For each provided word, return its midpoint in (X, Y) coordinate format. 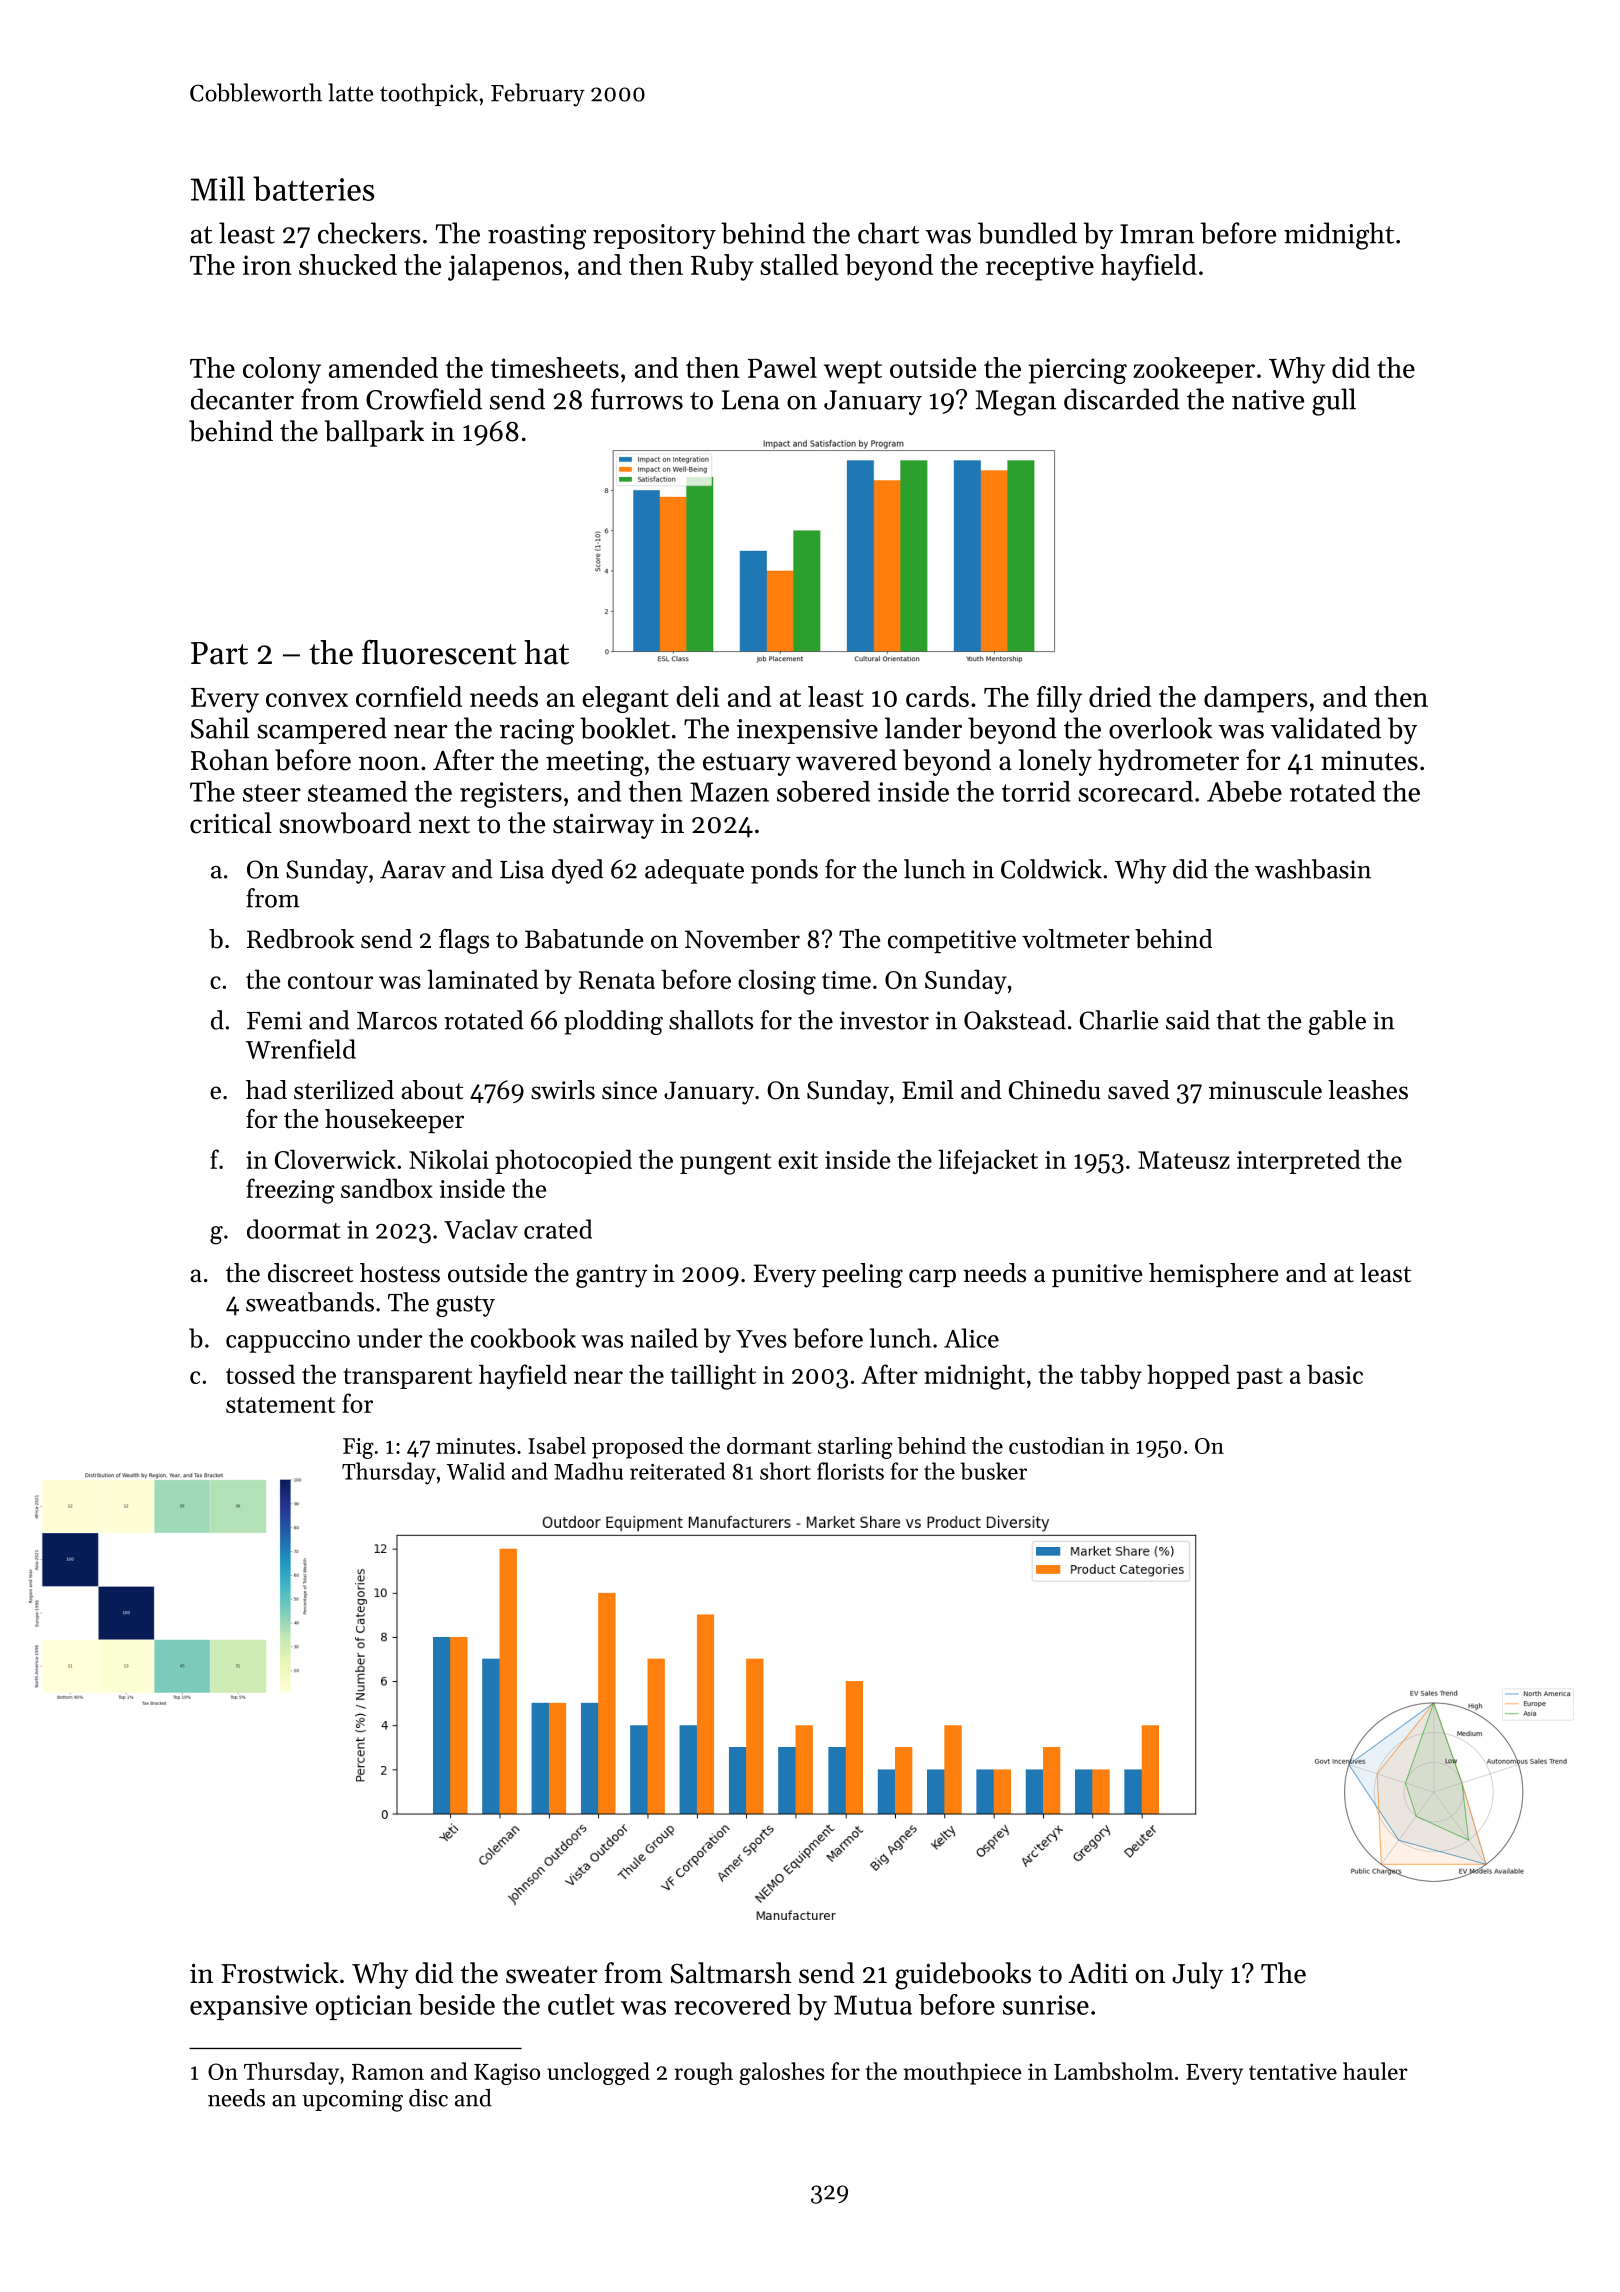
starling (855, 1448)
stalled (799, 264)
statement (280, 1405)
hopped (1188, 1376)
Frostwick (279, 1973)
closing (777, 982)
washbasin (1313, 869)
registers (511, 795)
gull (1334, 402)
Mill (218, 188)
